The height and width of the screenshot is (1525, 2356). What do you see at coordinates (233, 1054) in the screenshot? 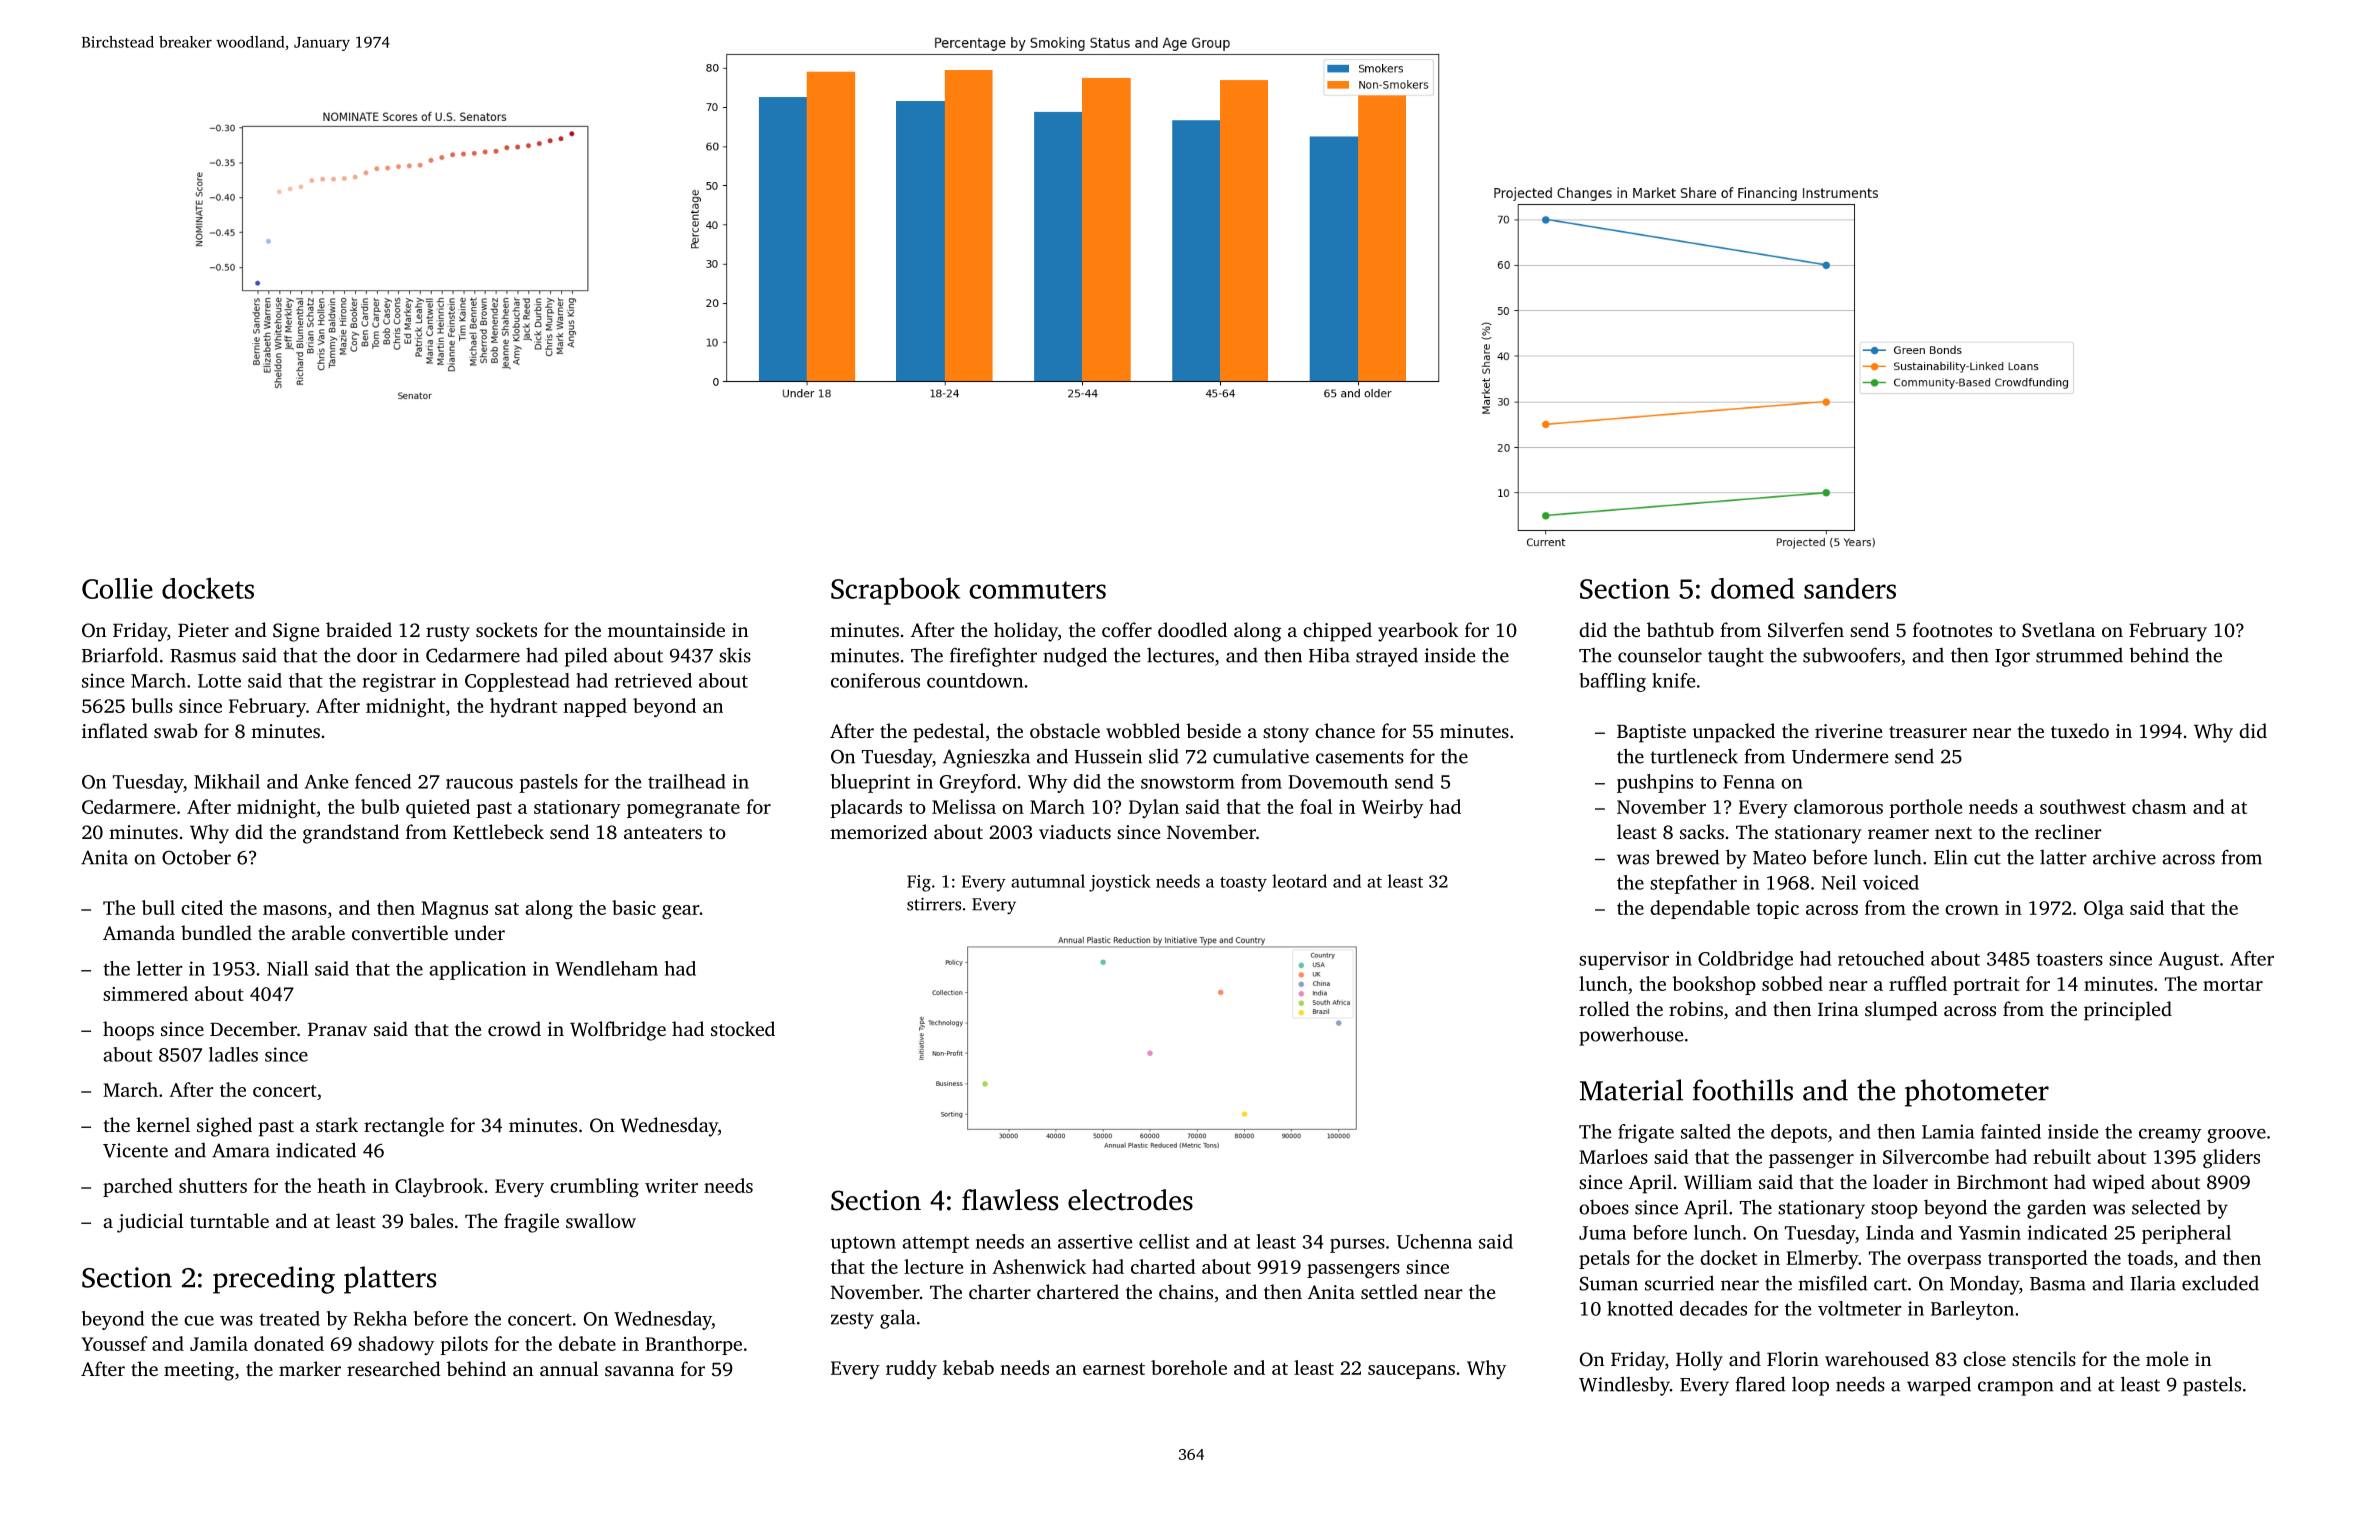
I see `ladles` at bounding box center [233, 1054].
